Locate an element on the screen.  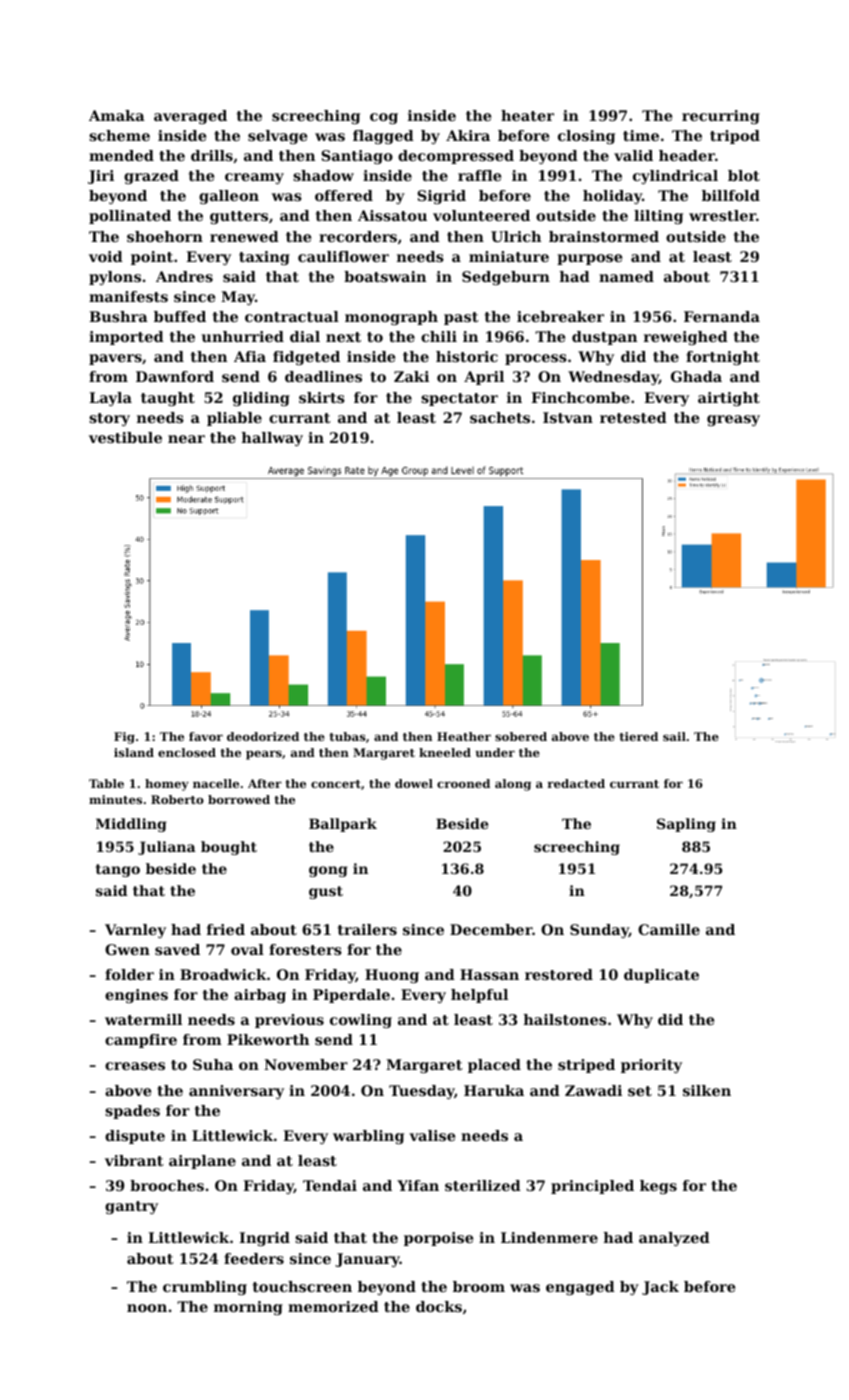
duplicate is located at coordinates (661, 976).
